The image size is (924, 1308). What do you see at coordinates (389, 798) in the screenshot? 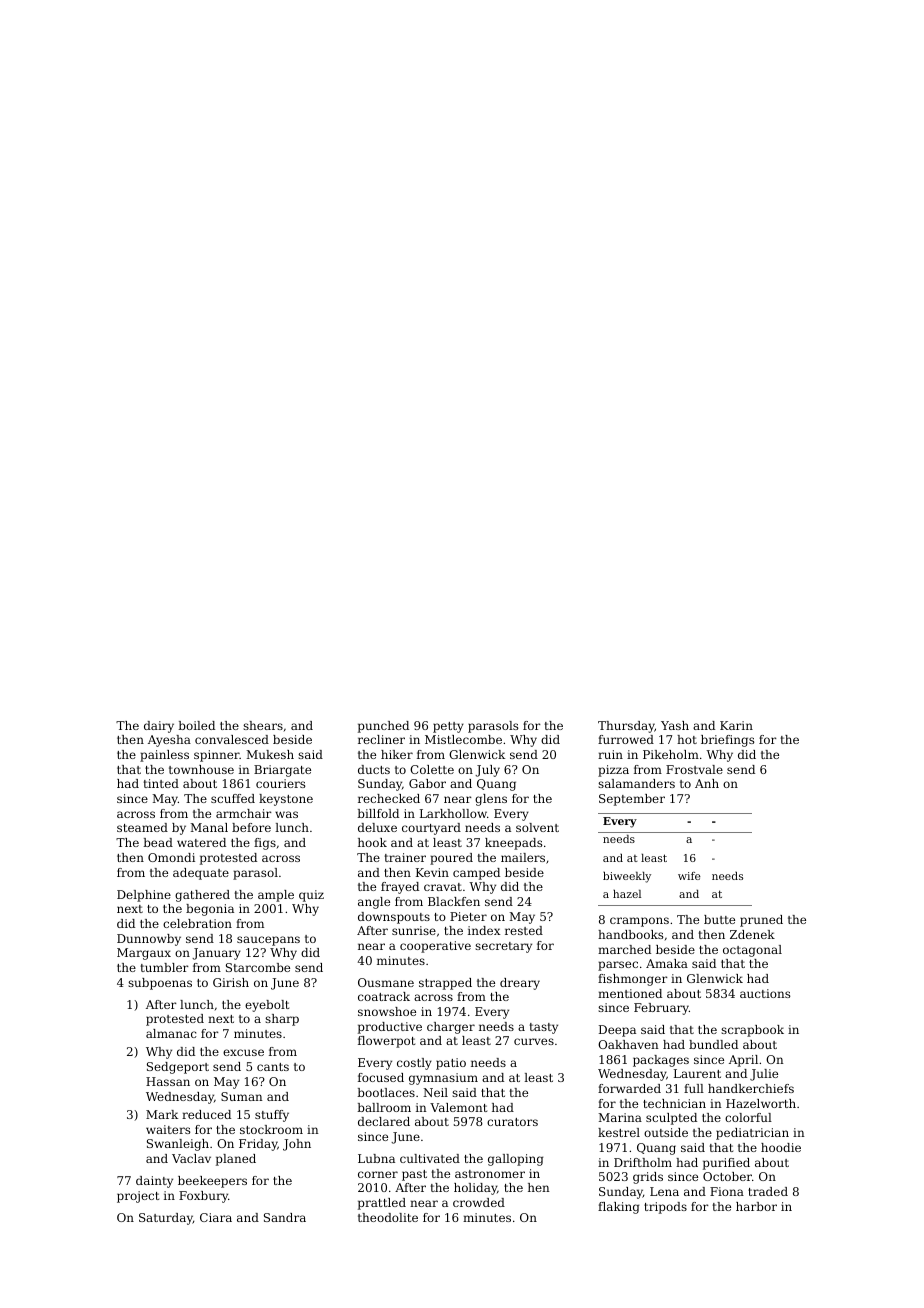
I see `rechecked` at bounding box center [389, 798].
